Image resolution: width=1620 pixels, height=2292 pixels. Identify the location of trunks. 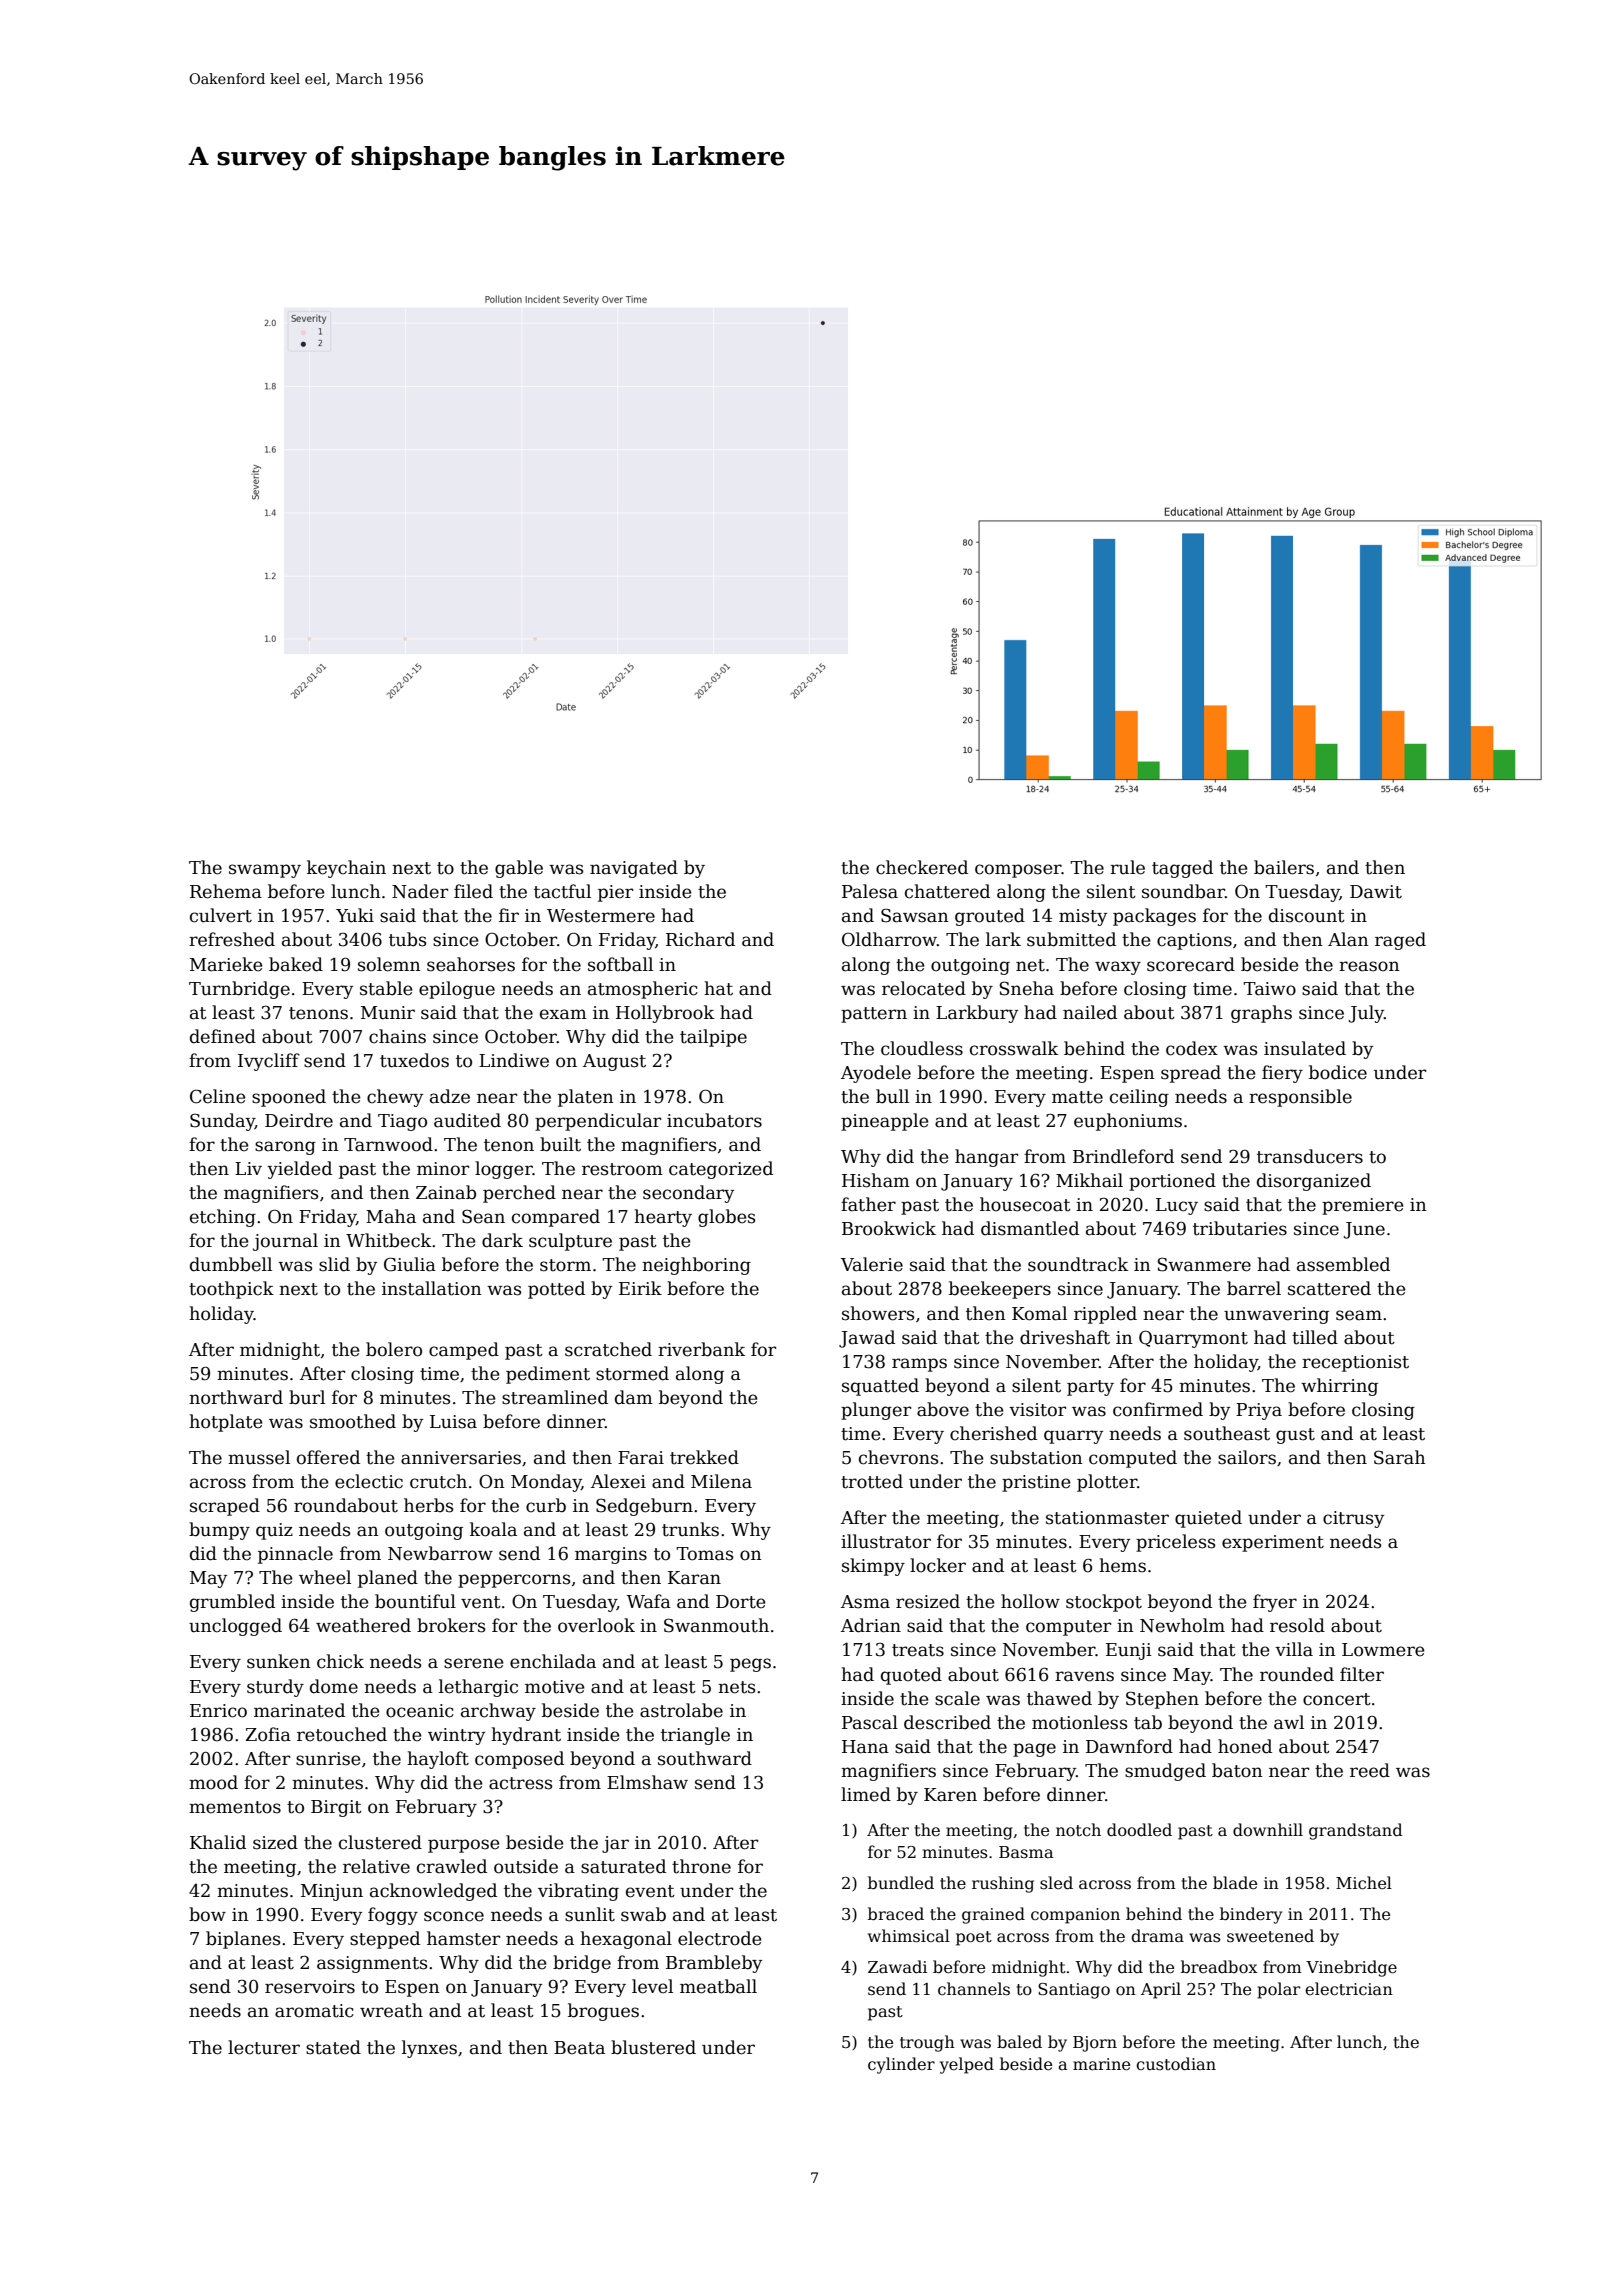
(690, 1529).
